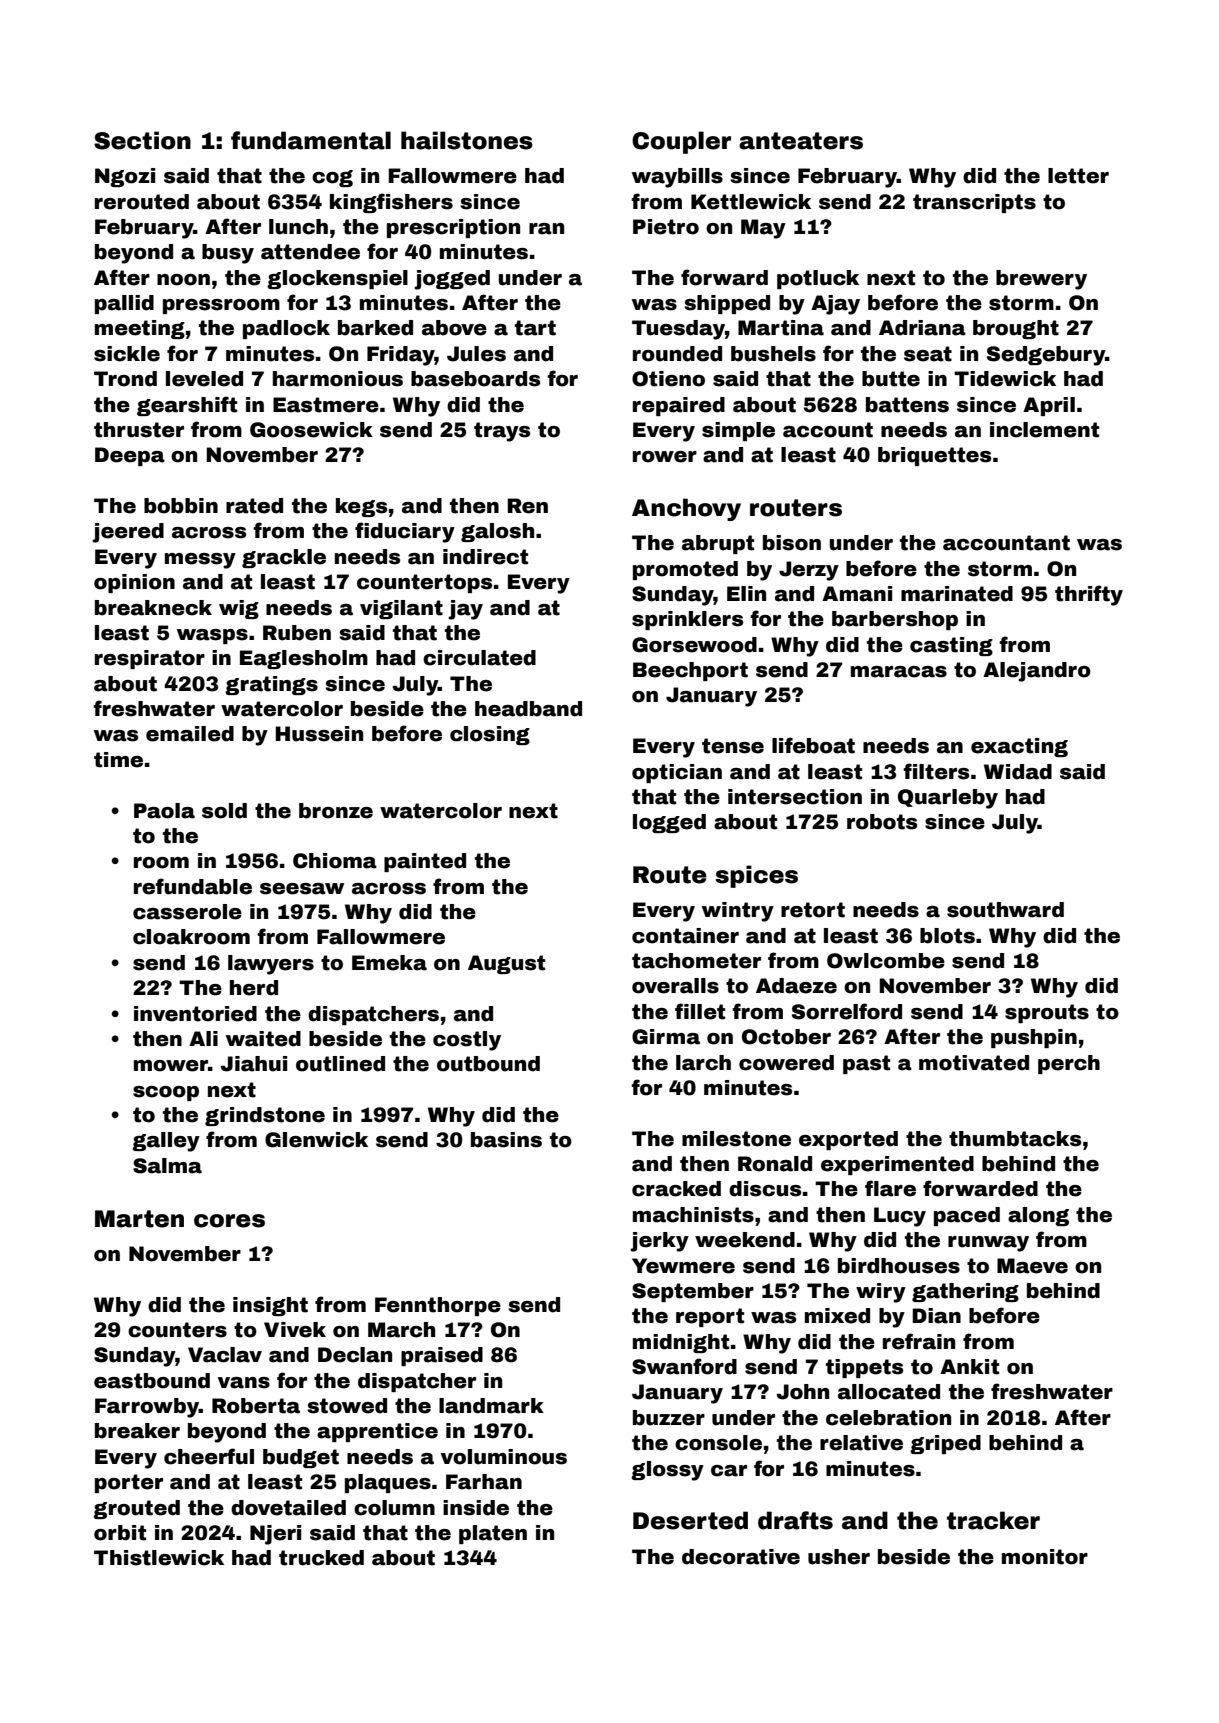 The image size is (1219, 1723). I want to click on tracker, so click(993, 1520).
